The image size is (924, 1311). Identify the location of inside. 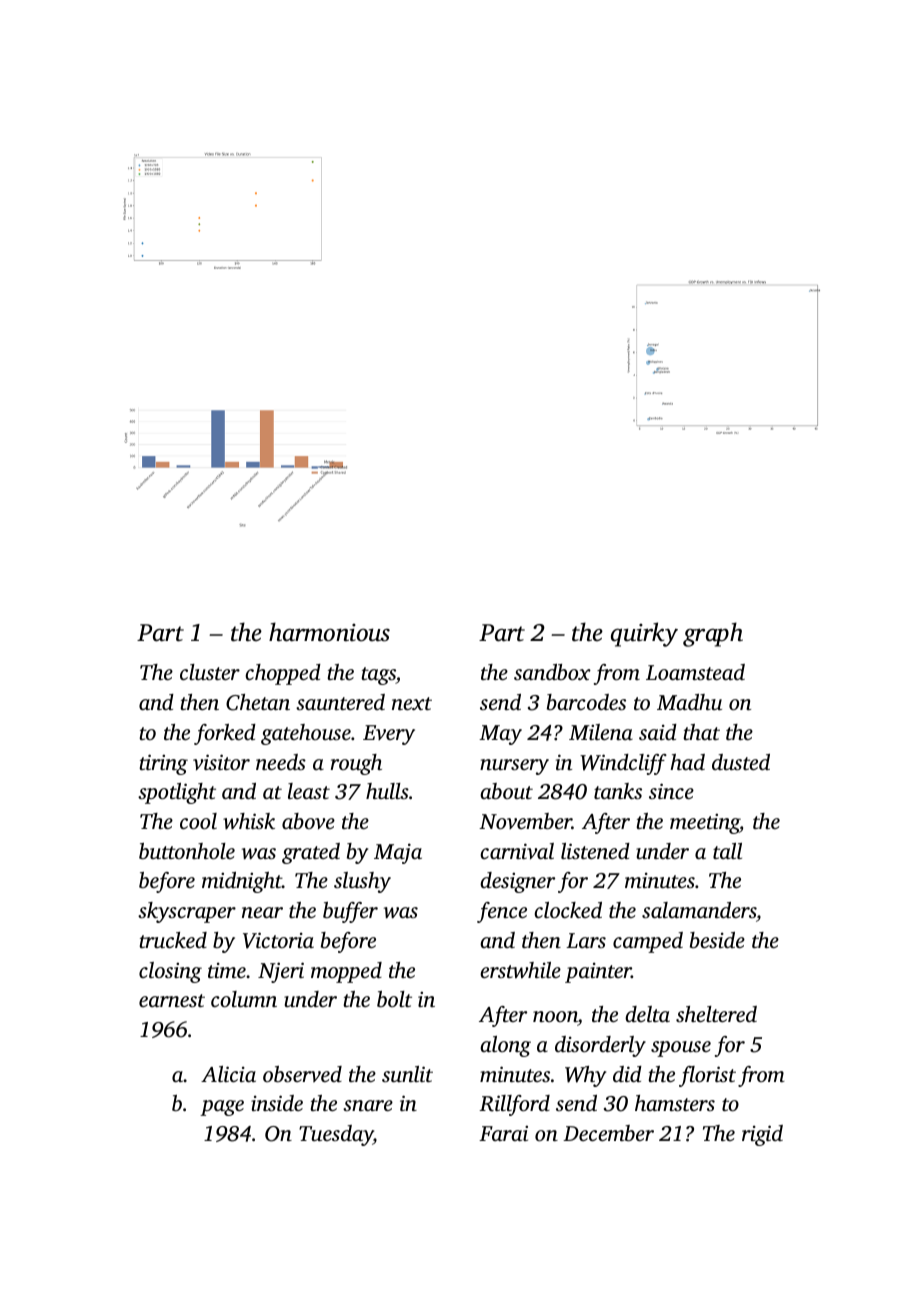
(277, 1103).
